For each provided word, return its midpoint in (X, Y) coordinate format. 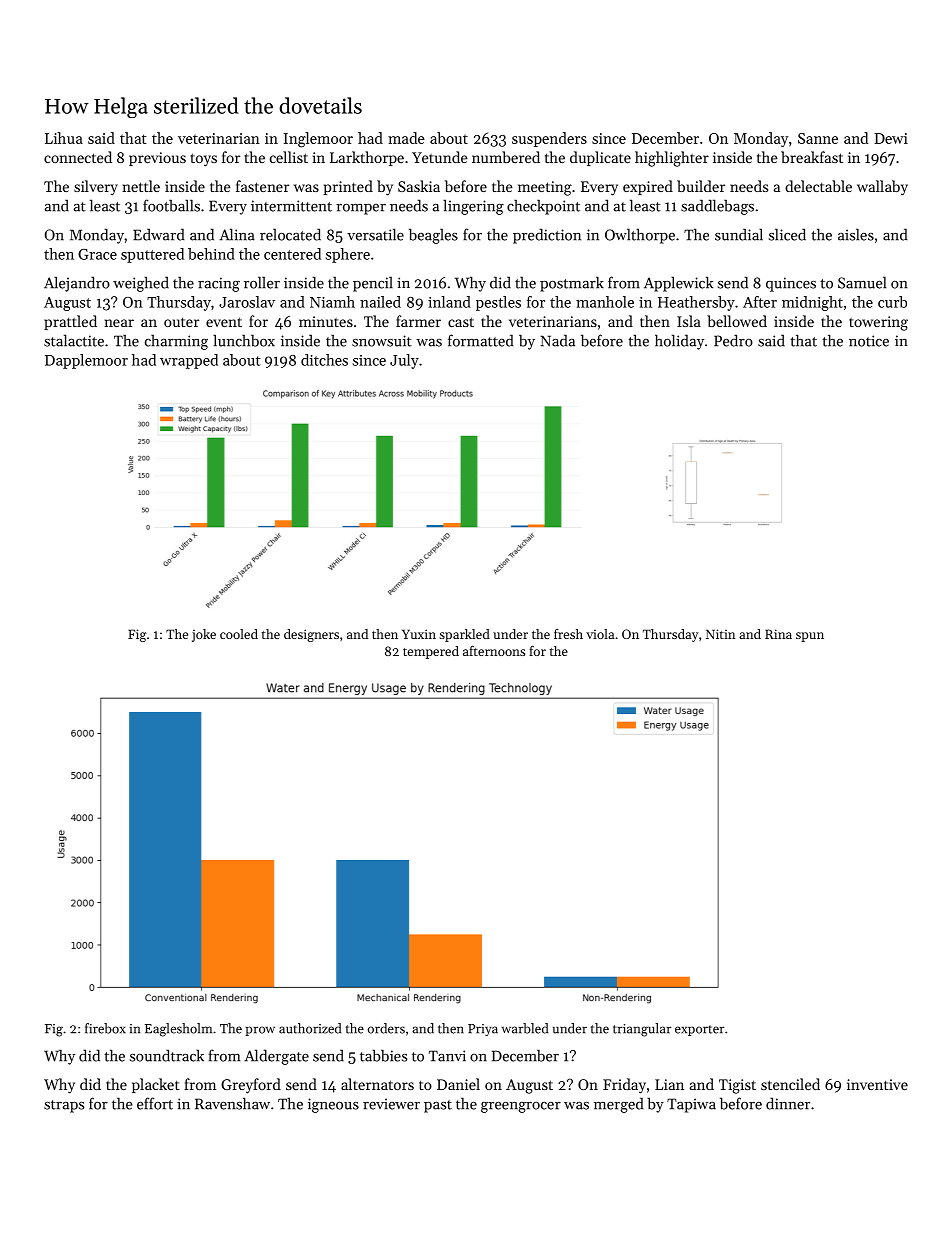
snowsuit (382, 341)
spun (810, 637)
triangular (642, 1030)
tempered (431, 652)
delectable (818, 186)
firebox (105, 1028)
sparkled (464, 635)
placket (156, 1085)
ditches (324, 360)
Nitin (720, 634)
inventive (877, 1084)
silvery (96, 187)
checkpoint (543, 207)
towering (878, 323)
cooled (239, 634)
